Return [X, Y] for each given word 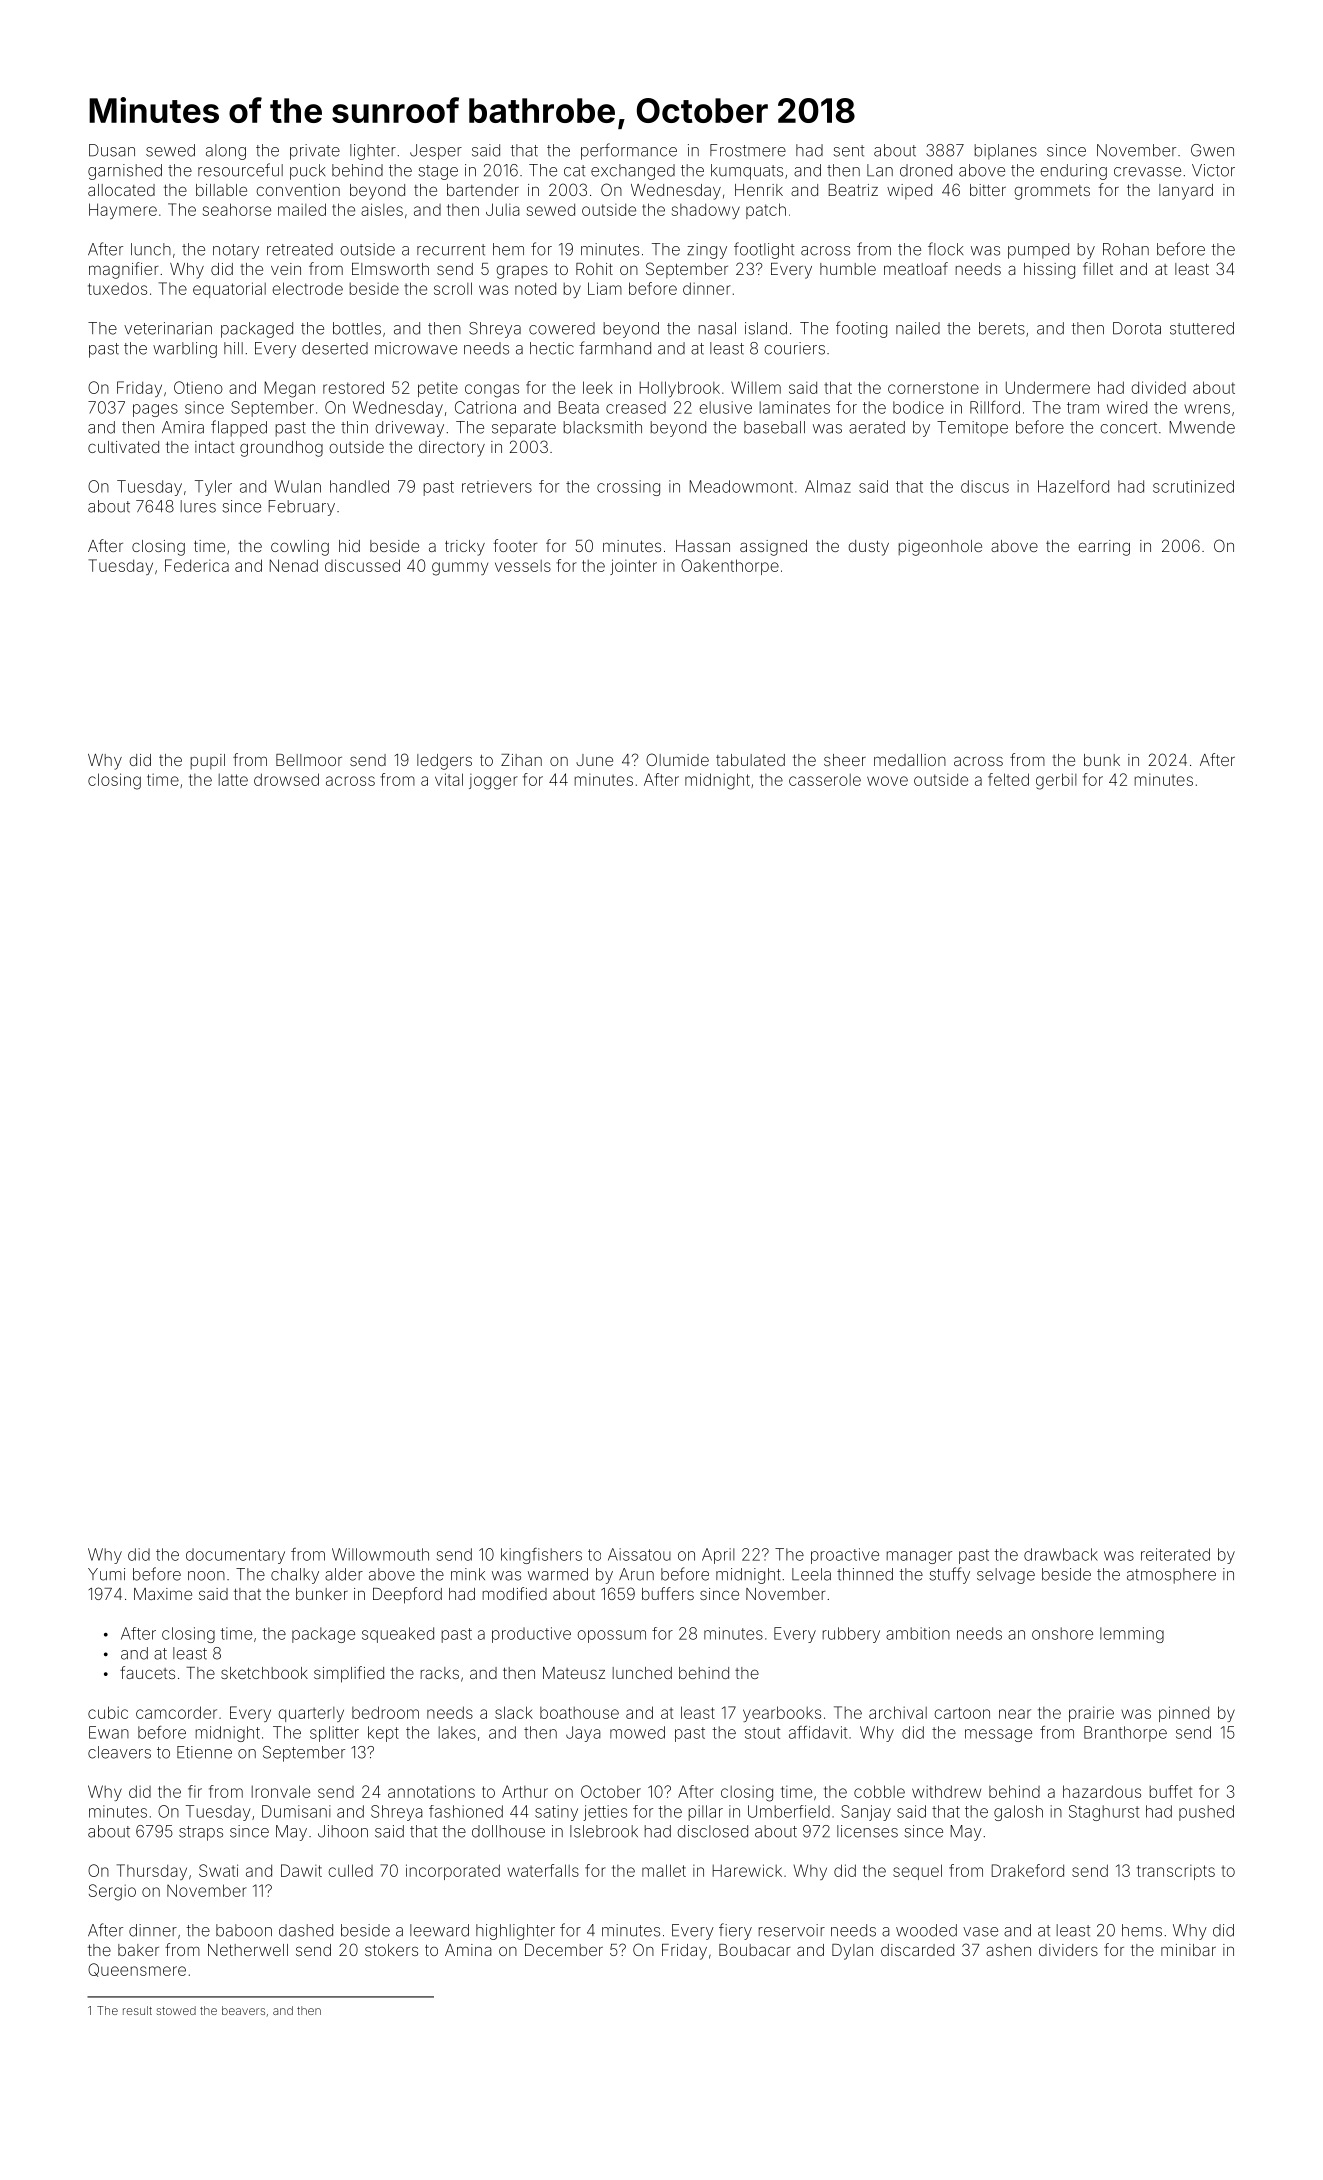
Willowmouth [380, 1554]
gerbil [1056, 781]
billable [221, 190]
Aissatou [639, 1554]
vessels [523, 566]
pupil [208, 761]
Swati [218, 1870]
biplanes [1006, 152]
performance [629, 151]
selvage [1006, 1576]
